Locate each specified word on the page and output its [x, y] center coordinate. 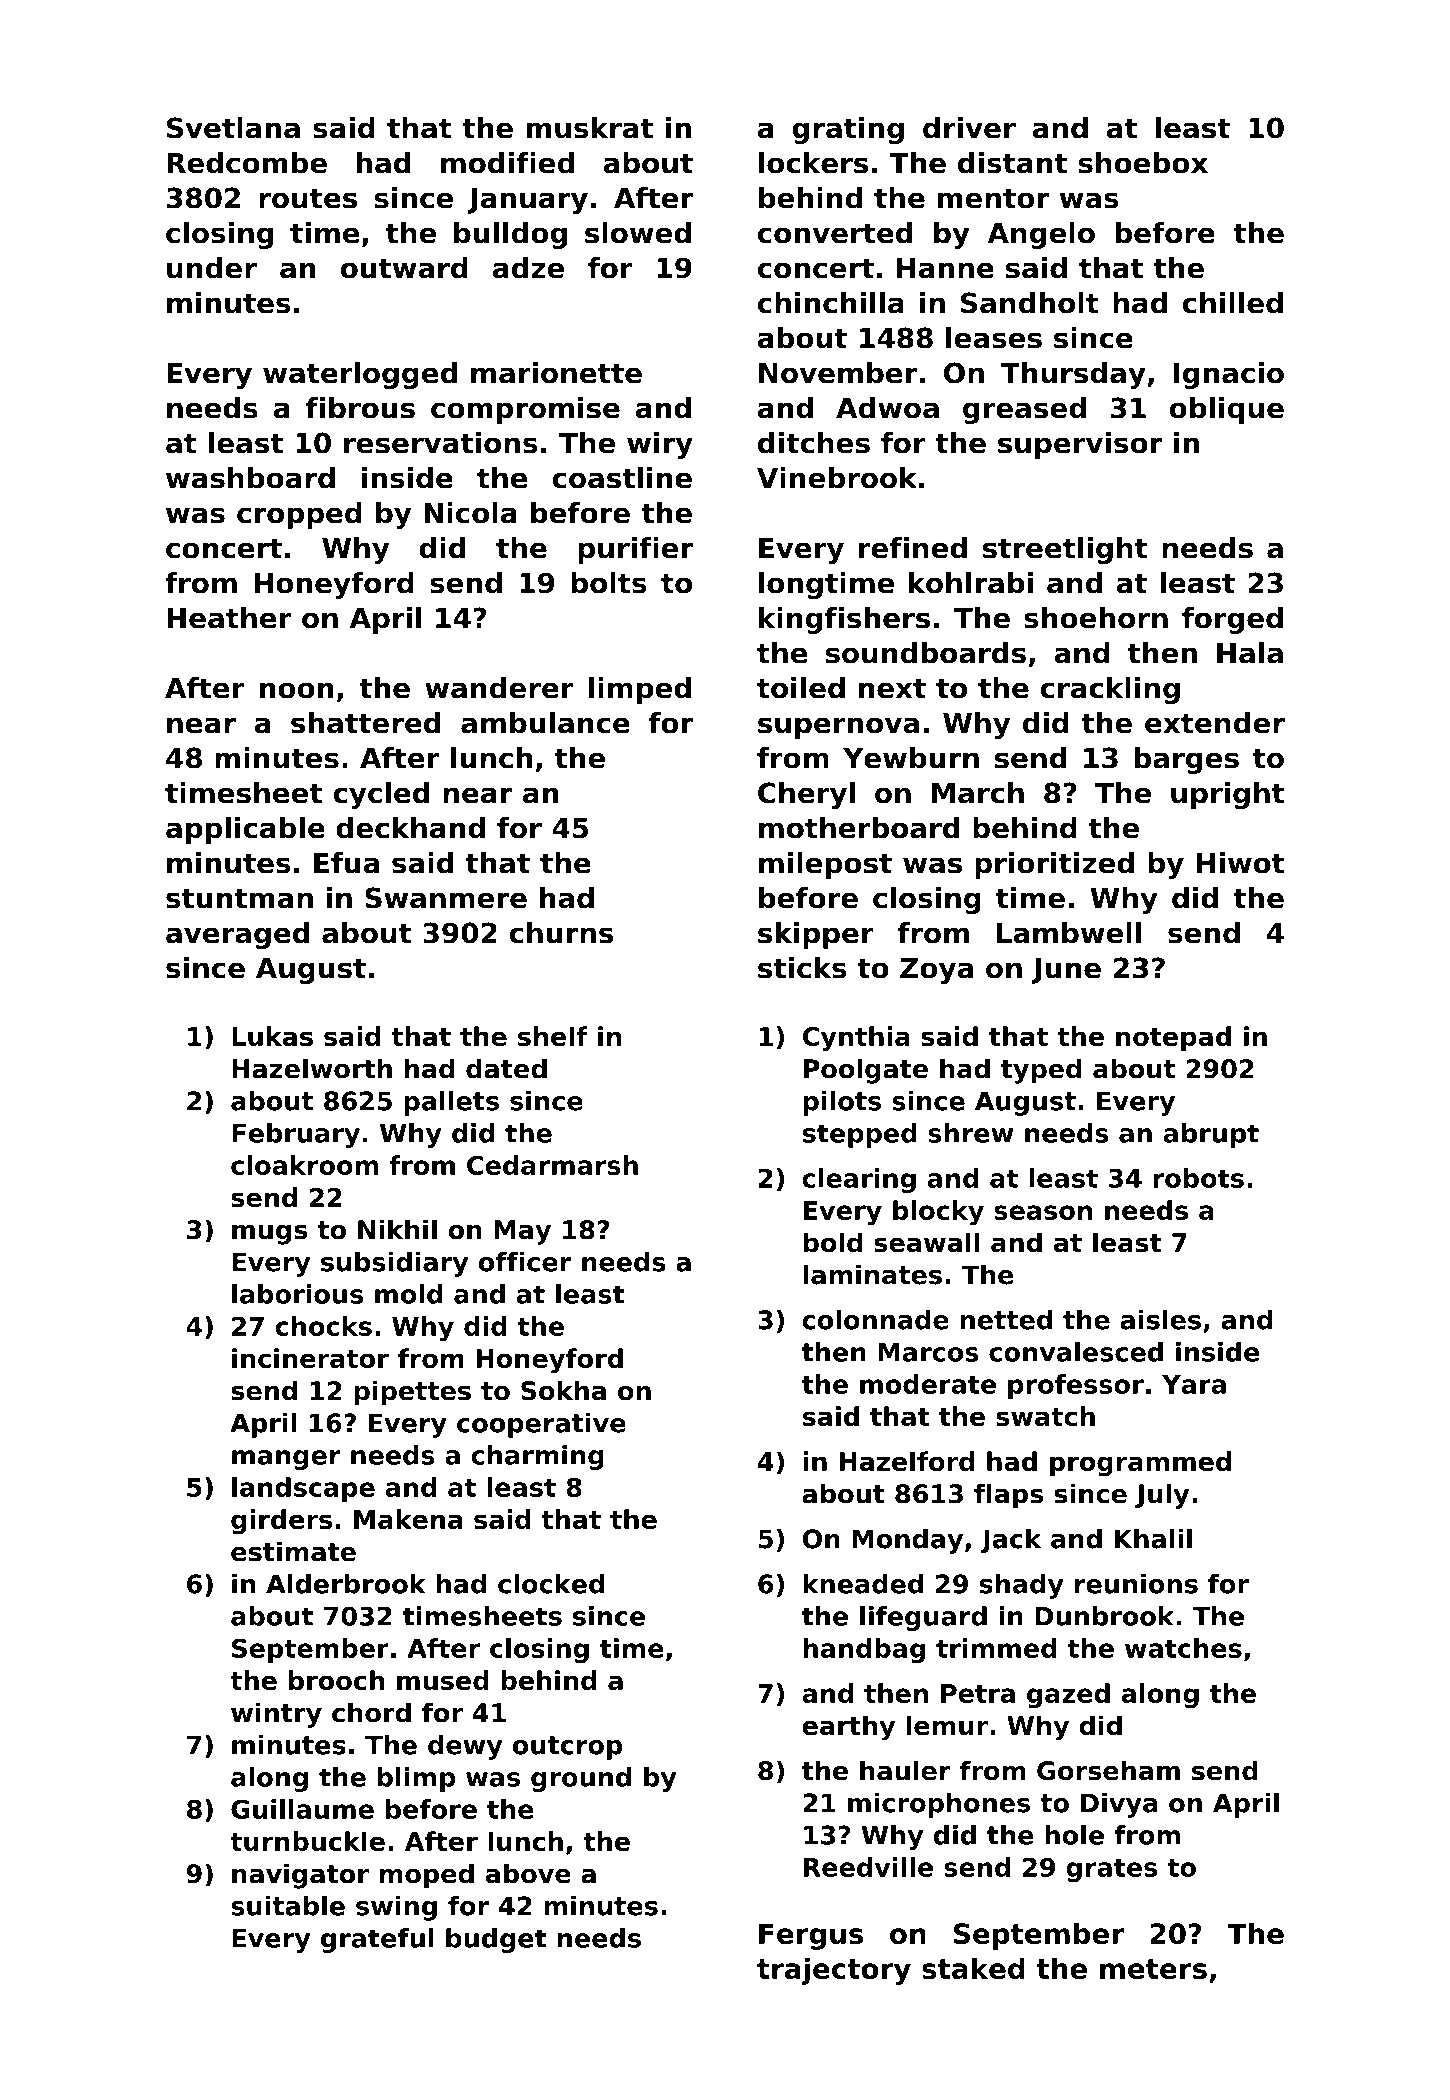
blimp [416, 1779]
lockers [813, 163]
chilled [1233, 303]
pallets [451, 1103]
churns [561, 933]
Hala [1250, 653]
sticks [802, 968]
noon [296, 690]
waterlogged [360, 375]
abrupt [1211, 1135]
